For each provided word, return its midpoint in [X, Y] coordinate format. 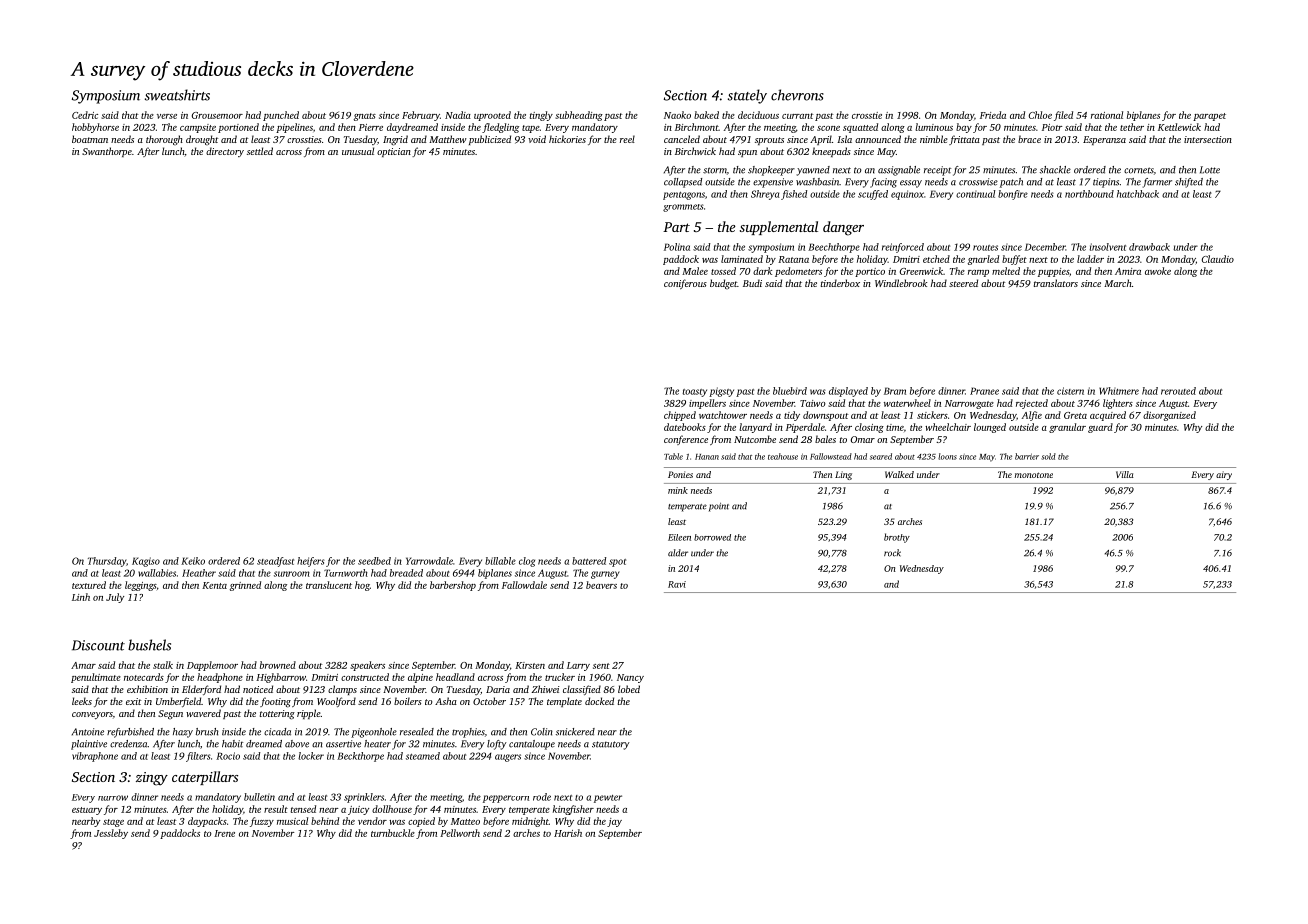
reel [627, 139]
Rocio [228, 756]
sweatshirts [177, 95]
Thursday [107, 562]
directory [225, 152]
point [719, 507]
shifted [1189, 183]
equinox [907, 195]
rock [892, 553]
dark [762, 271]
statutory [610, 745]
